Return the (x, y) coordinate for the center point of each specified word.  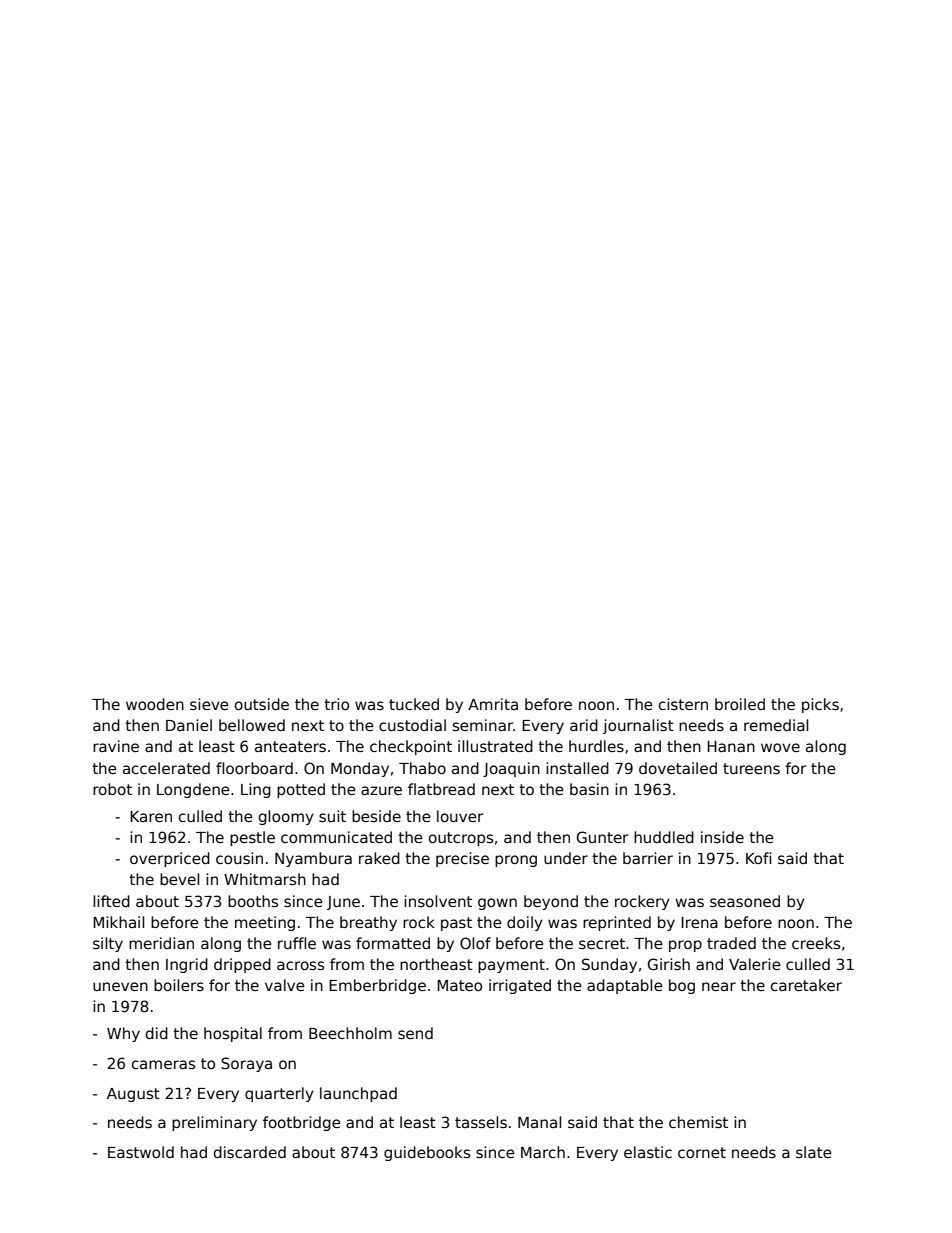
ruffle (297, 943)
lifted (111, 901)
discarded (250, 1152)
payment (511, 966)
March (543, 1152)
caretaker (806, 985)
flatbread (441, 789)
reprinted (617, 923)
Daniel (189, 725)
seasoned (745, 901)
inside (722, 837)
